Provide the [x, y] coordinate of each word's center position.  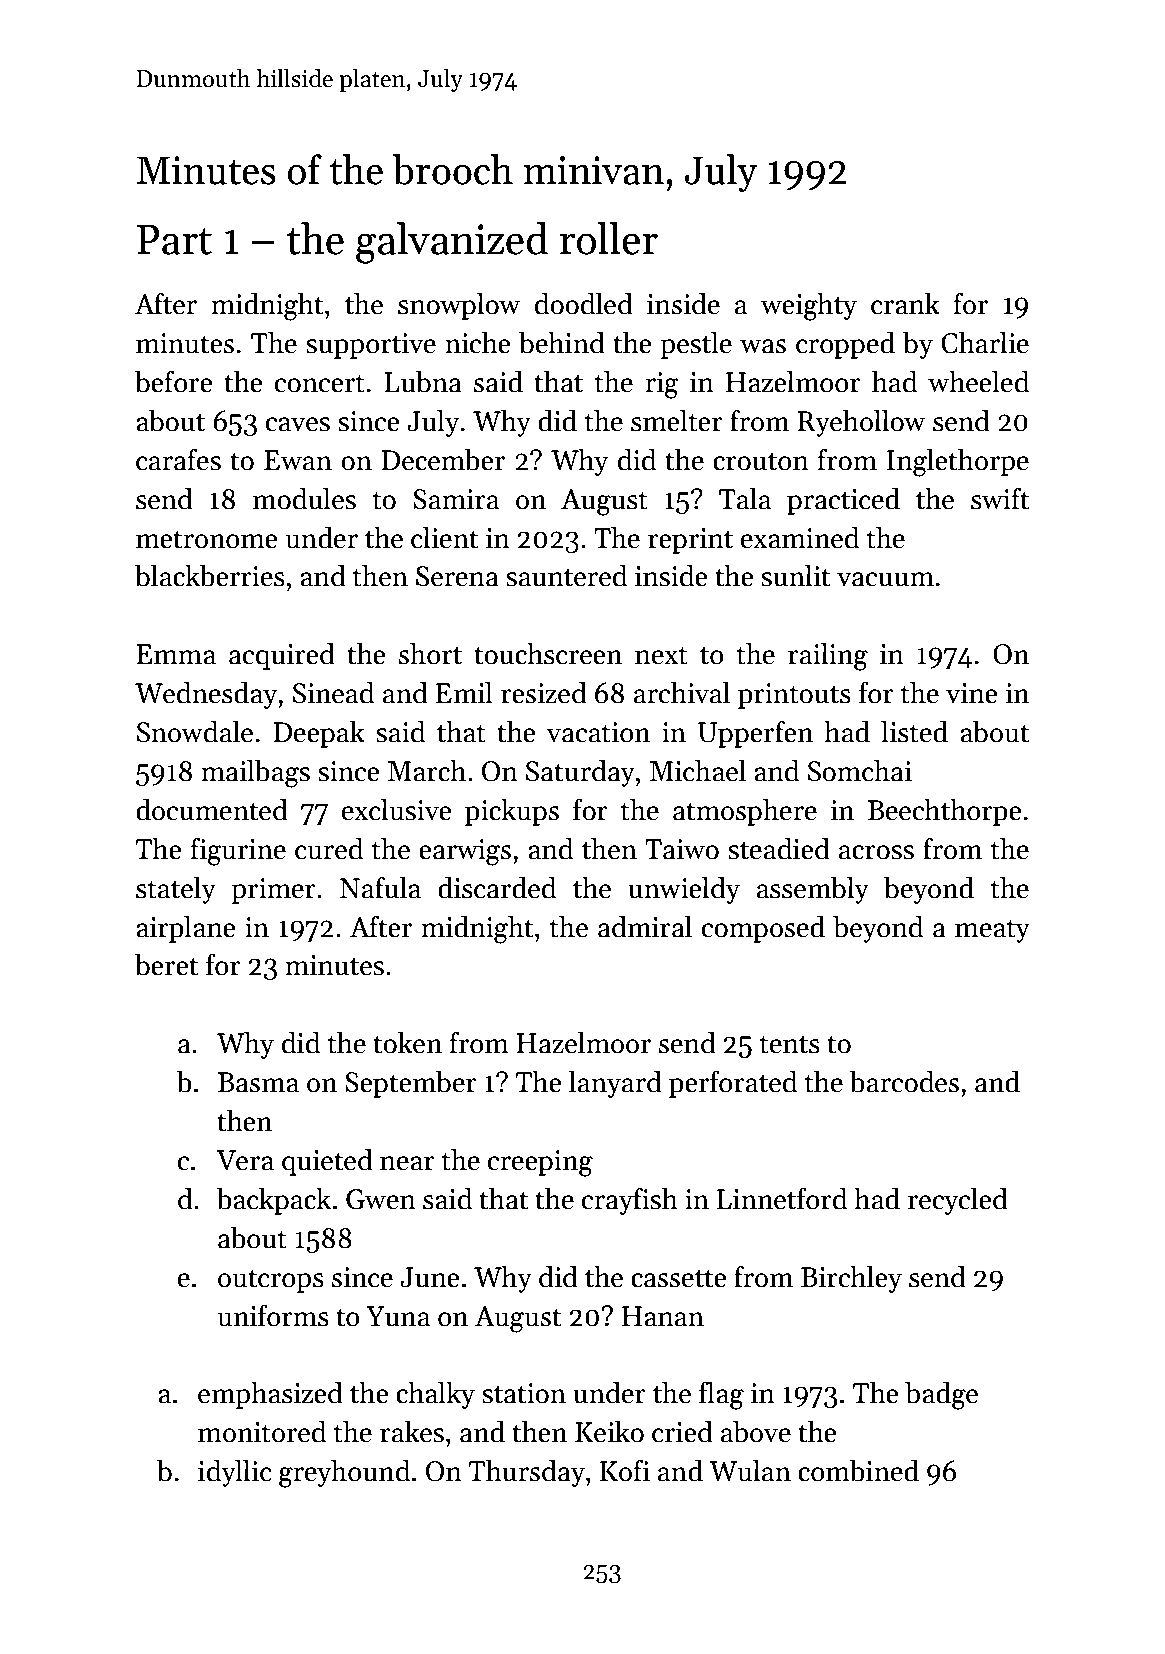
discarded [497, 887]
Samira [456, 499]
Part [174, 240]
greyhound [344, 1473]
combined [858, 1470]
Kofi [625, 1470]
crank [905, 303]
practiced [843, 501]
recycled [958, 1201]
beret [166, 964]
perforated [733, 1084]
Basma [258, 1082]
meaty [992, 931]
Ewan [298, 460]
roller [609, 238]
